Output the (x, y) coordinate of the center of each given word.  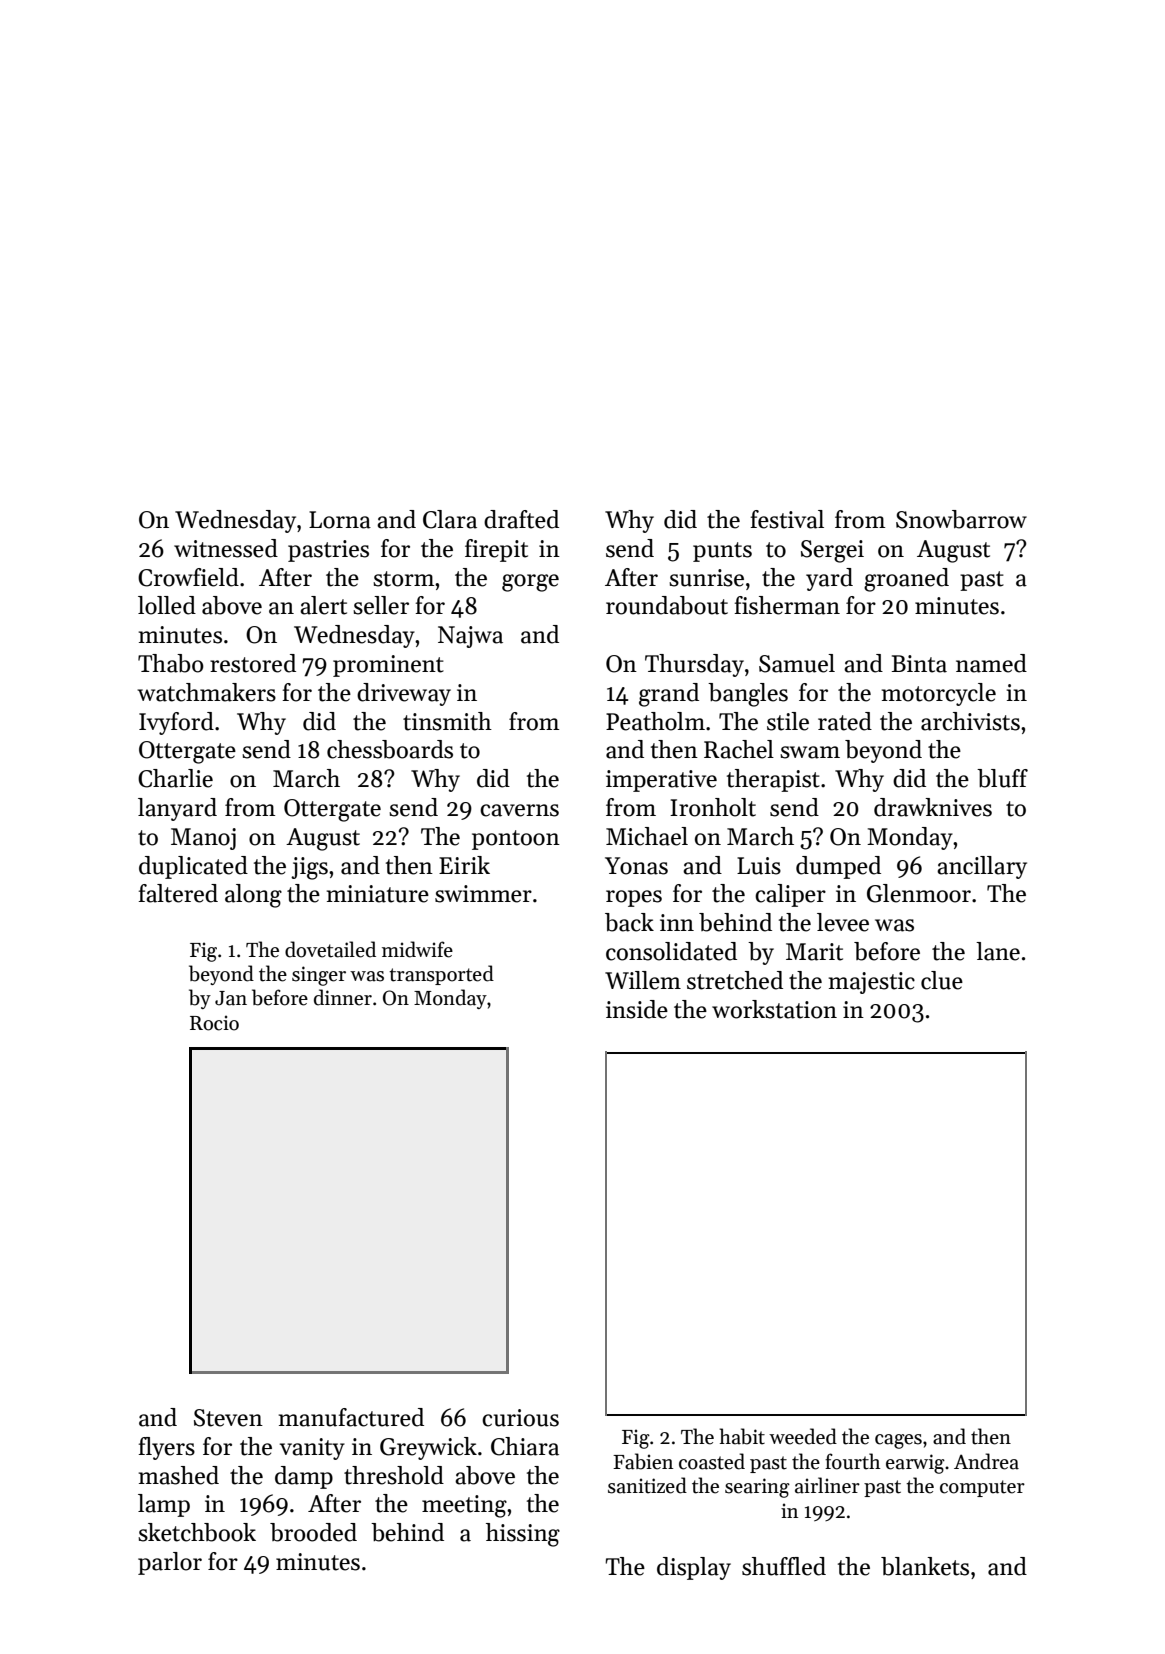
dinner (343, 997)
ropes (634, 898)
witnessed (226, 548)
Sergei (832, 551)
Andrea (986, 1461)
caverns (519, 810)
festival (787, 519)
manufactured (351, 1417)
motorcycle (939, 694)
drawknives (933, 807)
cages (898, 1441)
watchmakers (207, 692)
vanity (312, 1449)
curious (520, 1418)
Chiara (525, 1446)
